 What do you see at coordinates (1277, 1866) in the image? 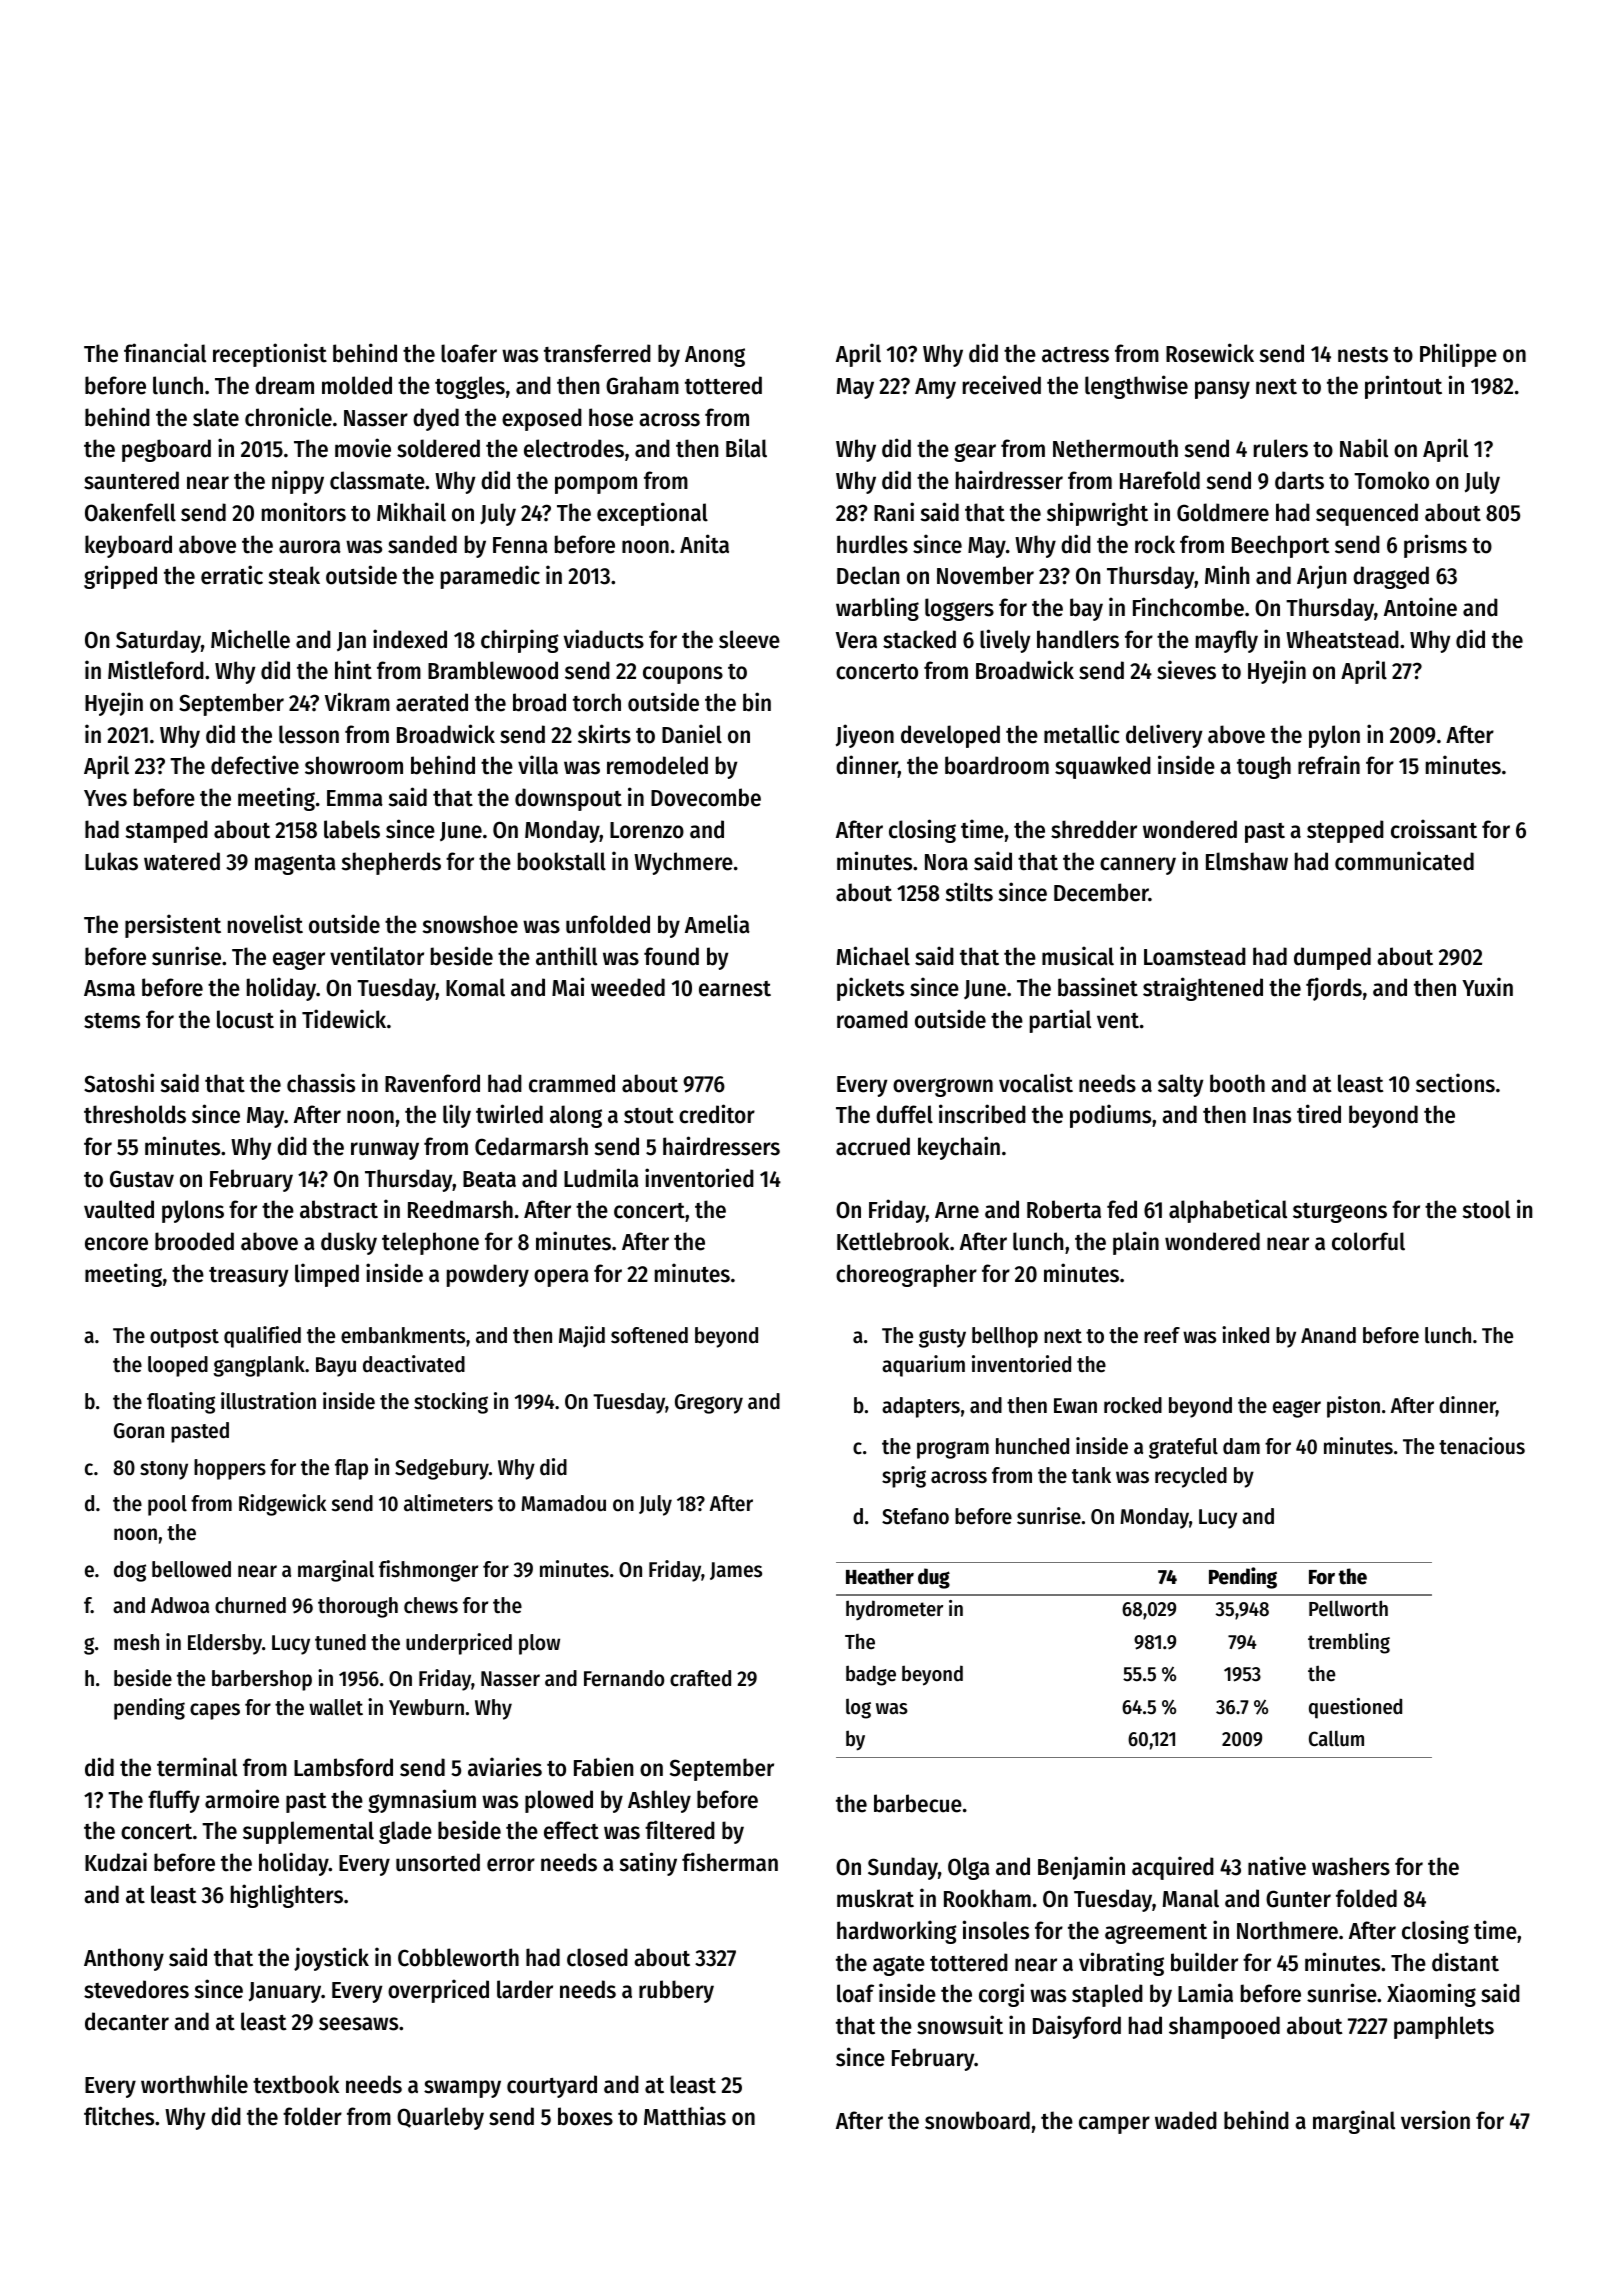
I see `native` at bounding box center [1277, 1866].
